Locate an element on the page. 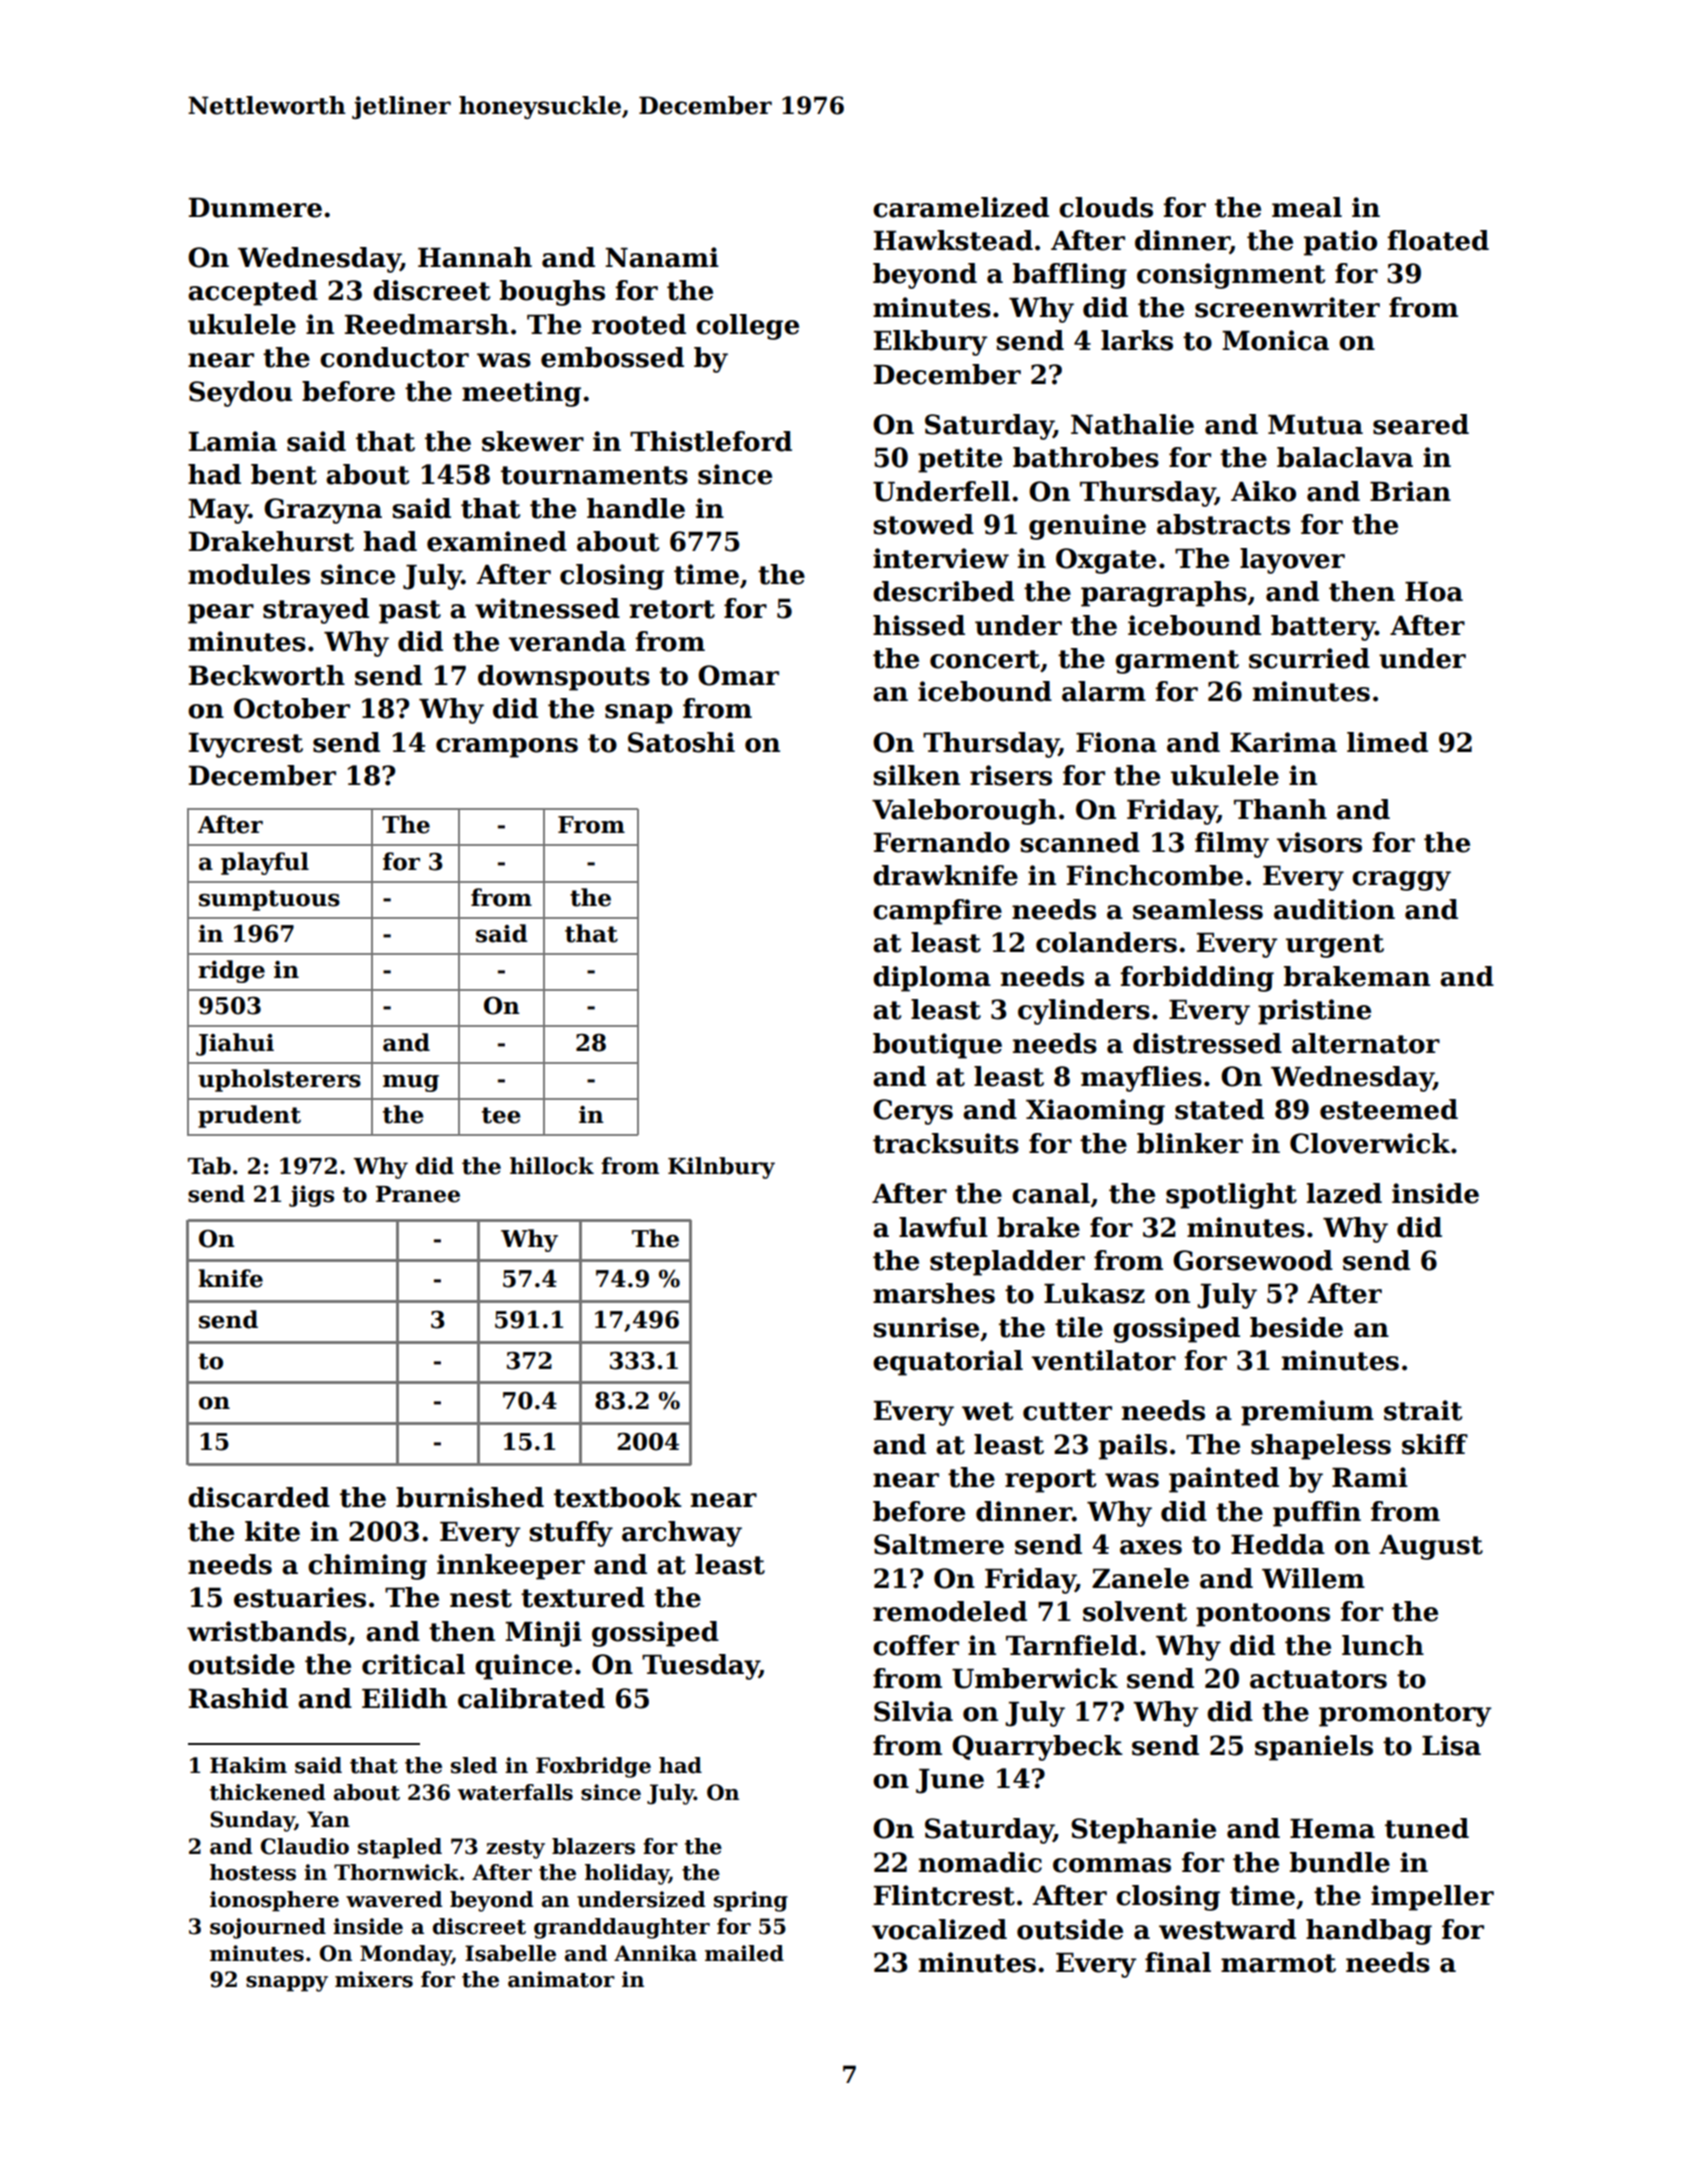 The width and height of the image is (1683, 2178). pails is located at coordinates (1133, 1447).
